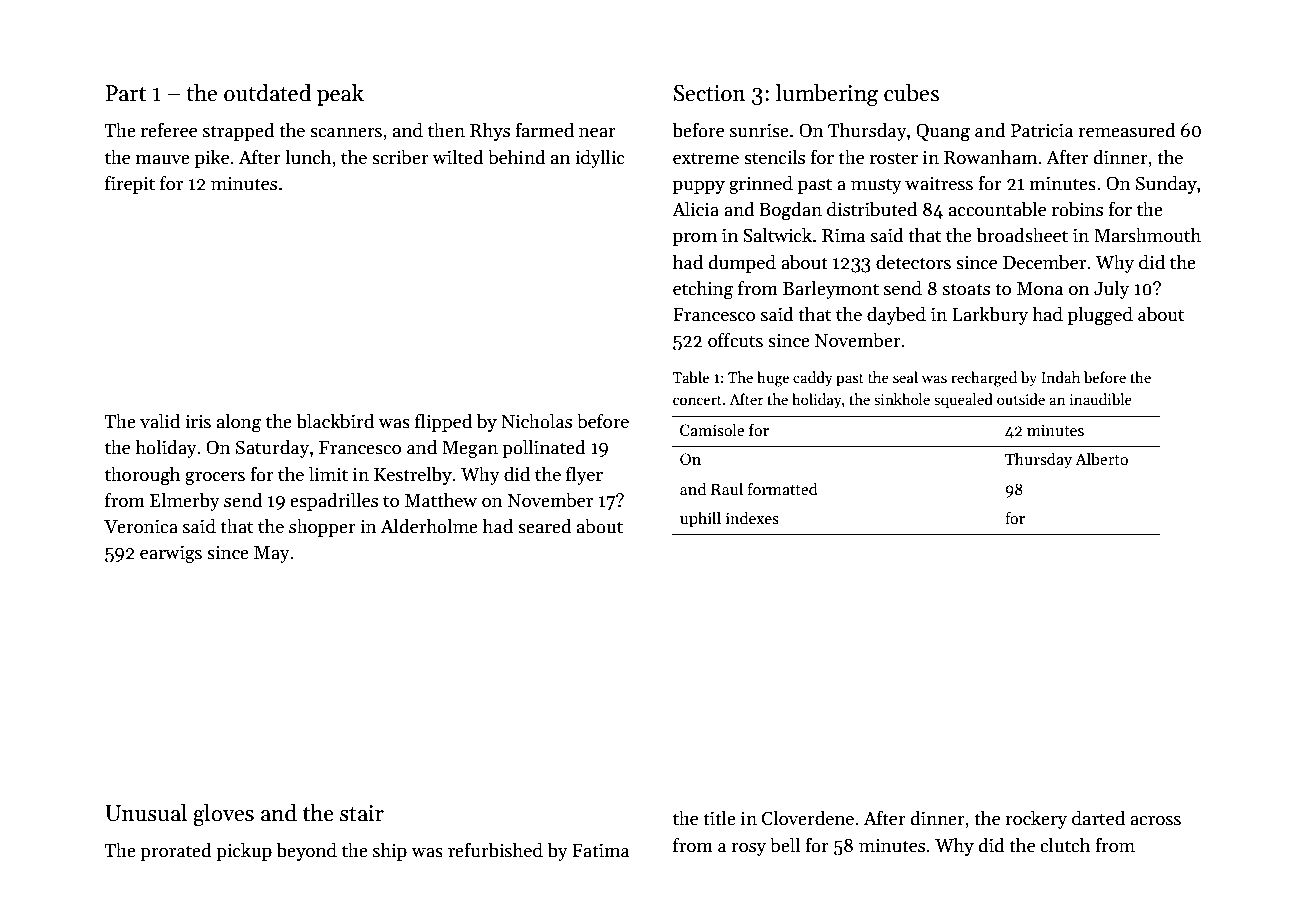 The width and height of the screenshot is (1308, 924). What do you see at coordinates (700, 519) in the screenshot?
I see `uphill` at bounding box center [700, 519].
